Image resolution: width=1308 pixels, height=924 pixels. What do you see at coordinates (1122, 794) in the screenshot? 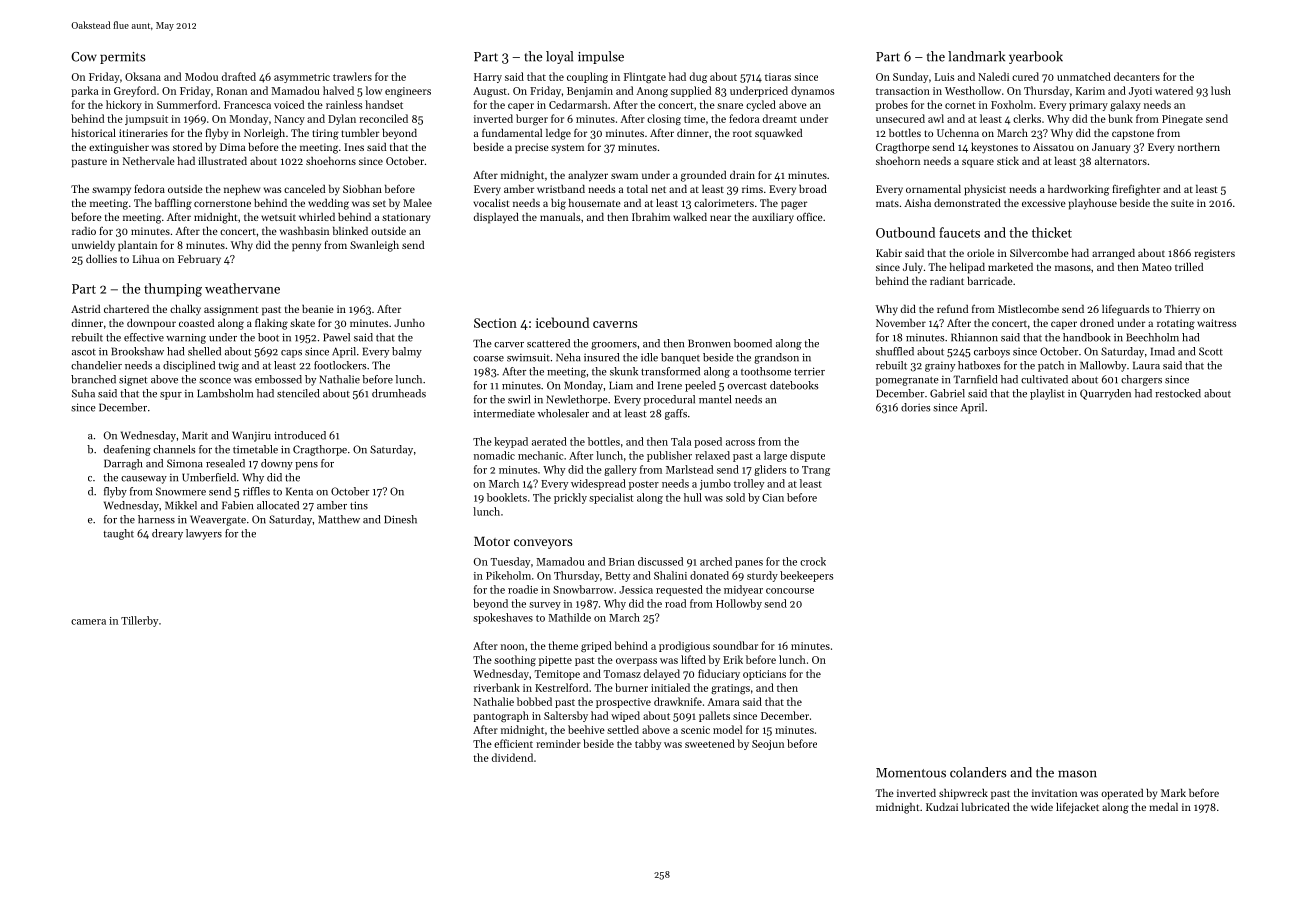
I see `operated` at bounding box center [1122, 794].
